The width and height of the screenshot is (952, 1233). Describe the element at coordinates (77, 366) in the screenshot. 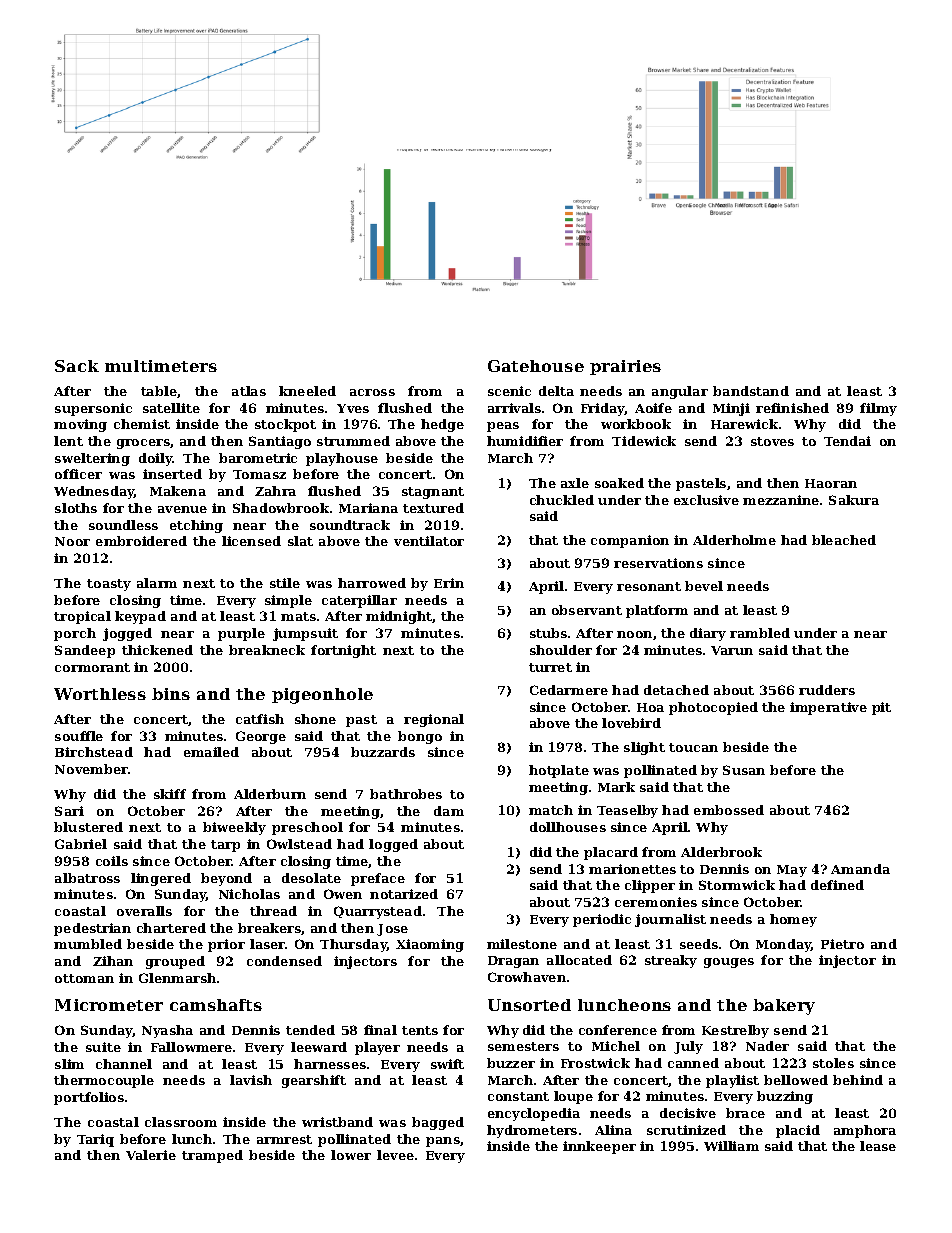

I see `Sack` at that location.
